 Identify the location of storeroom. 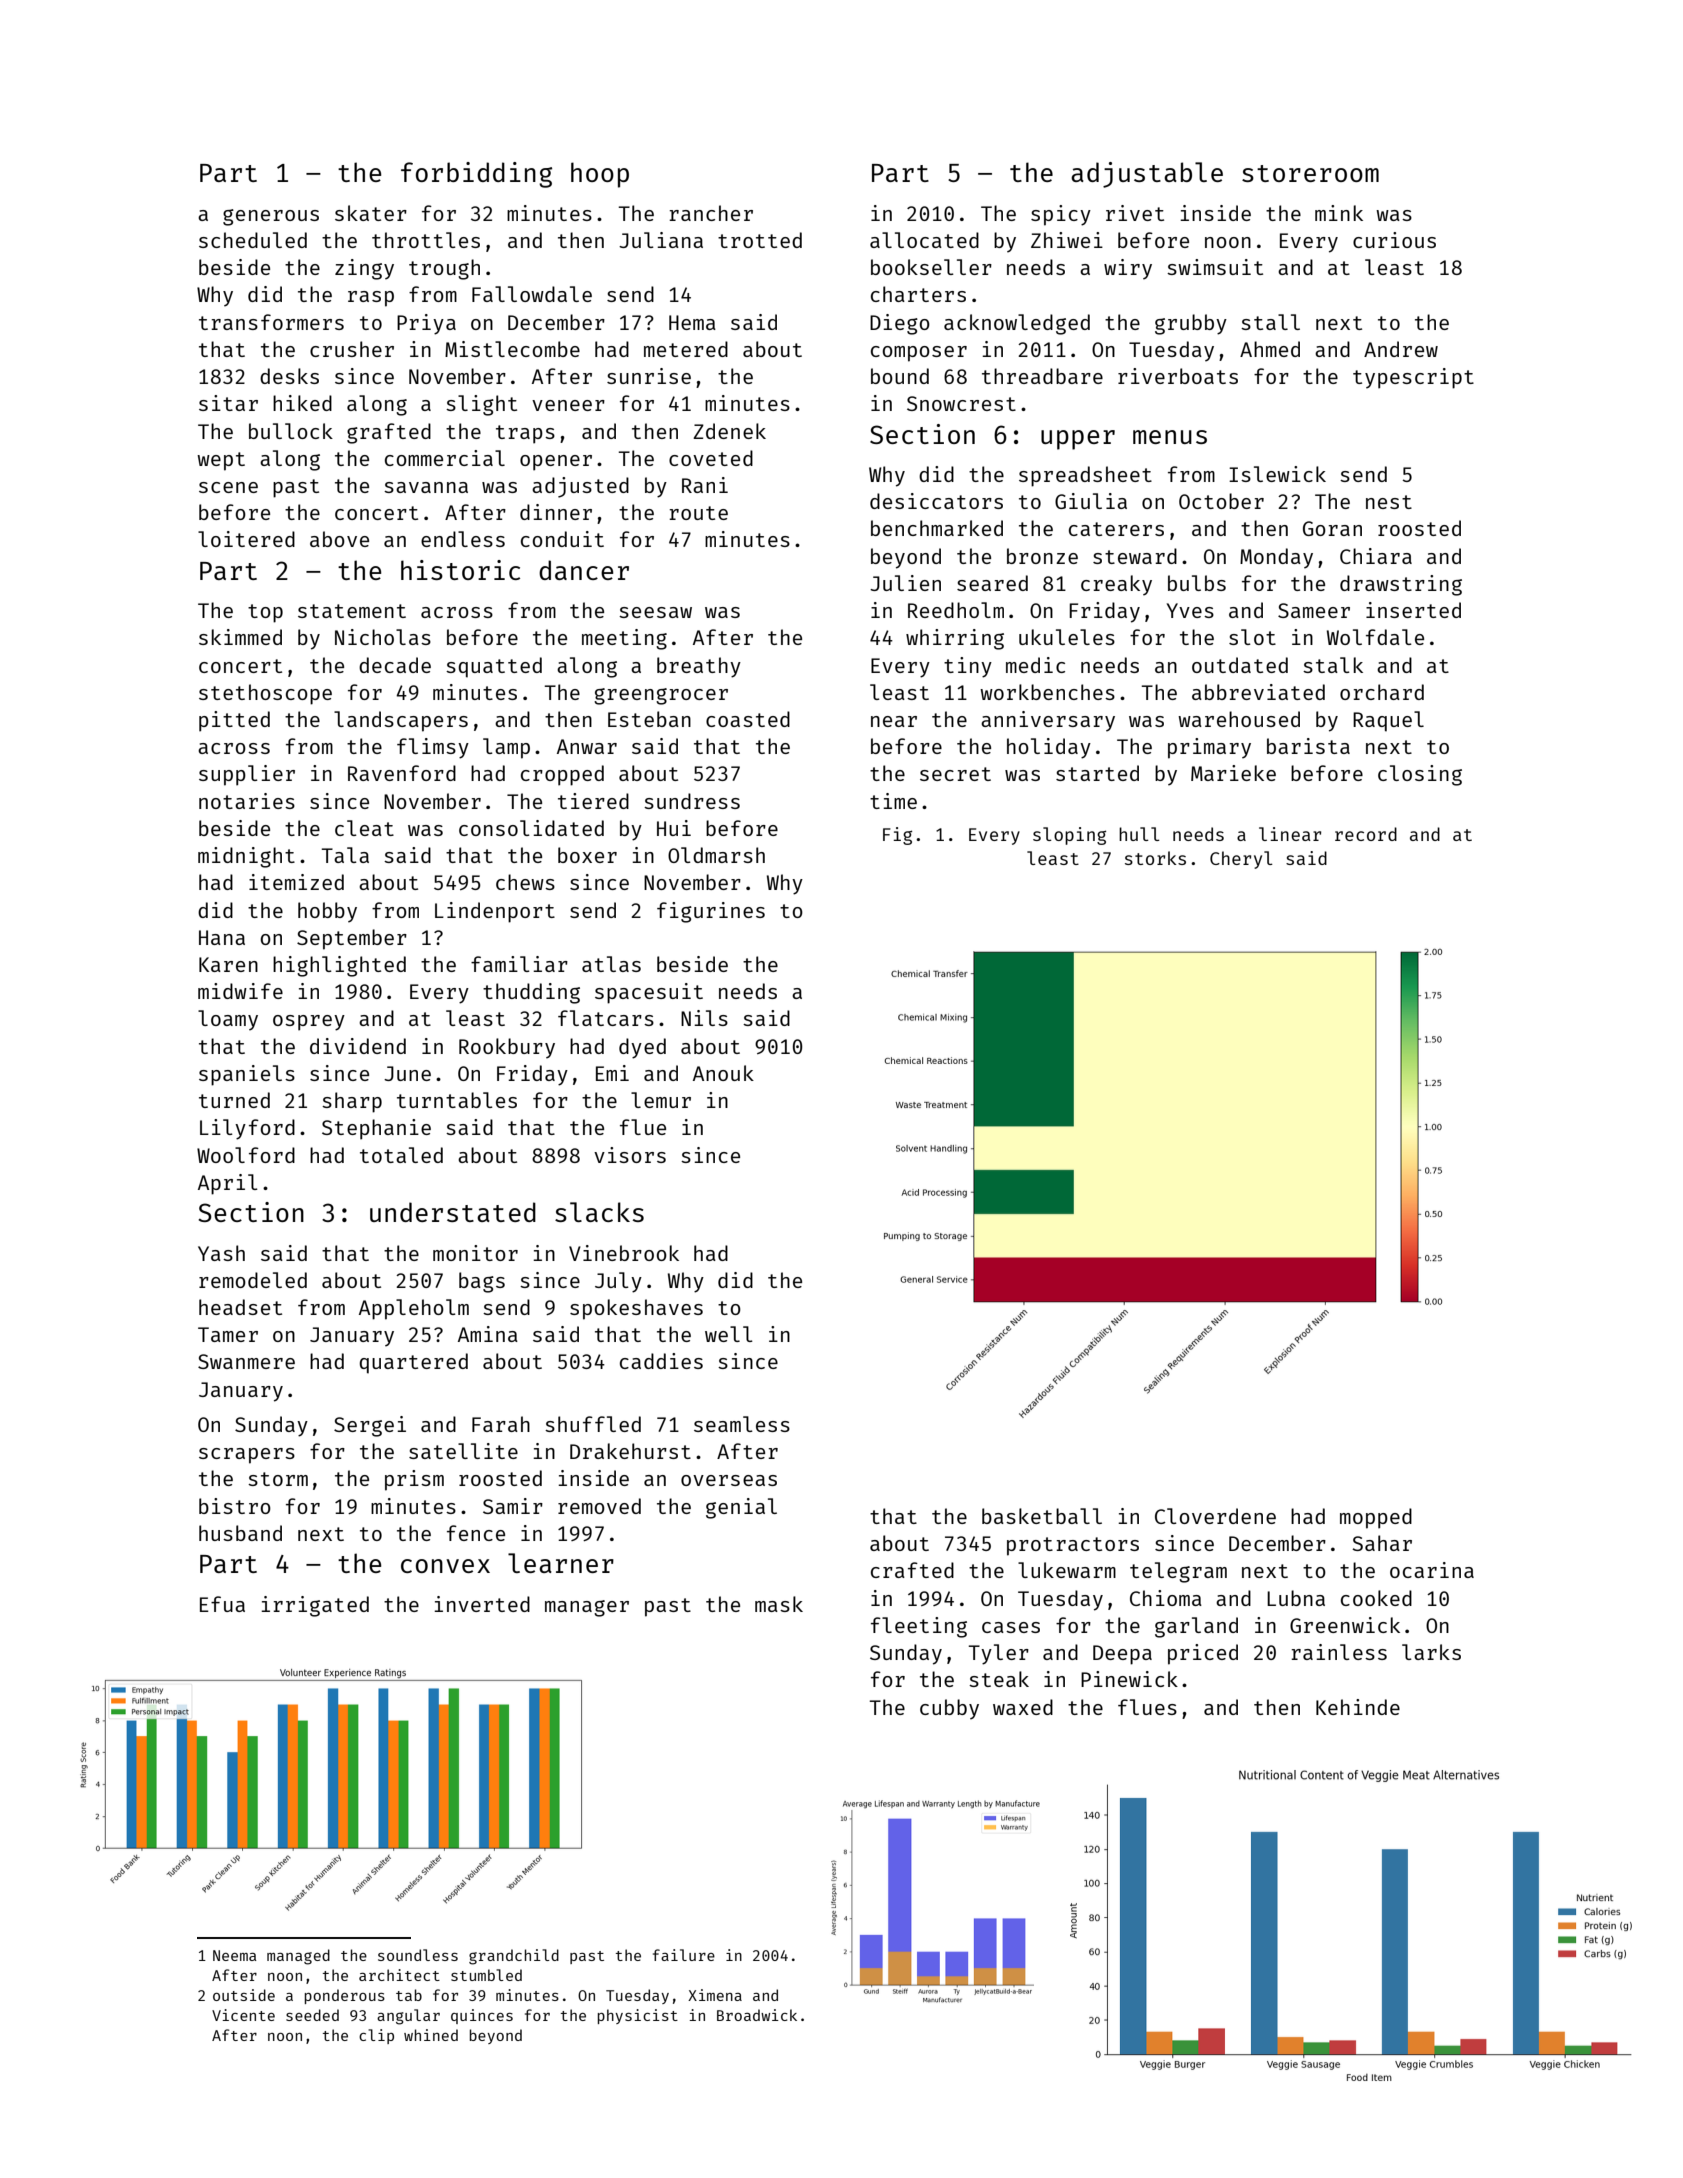
(1310, 173).
